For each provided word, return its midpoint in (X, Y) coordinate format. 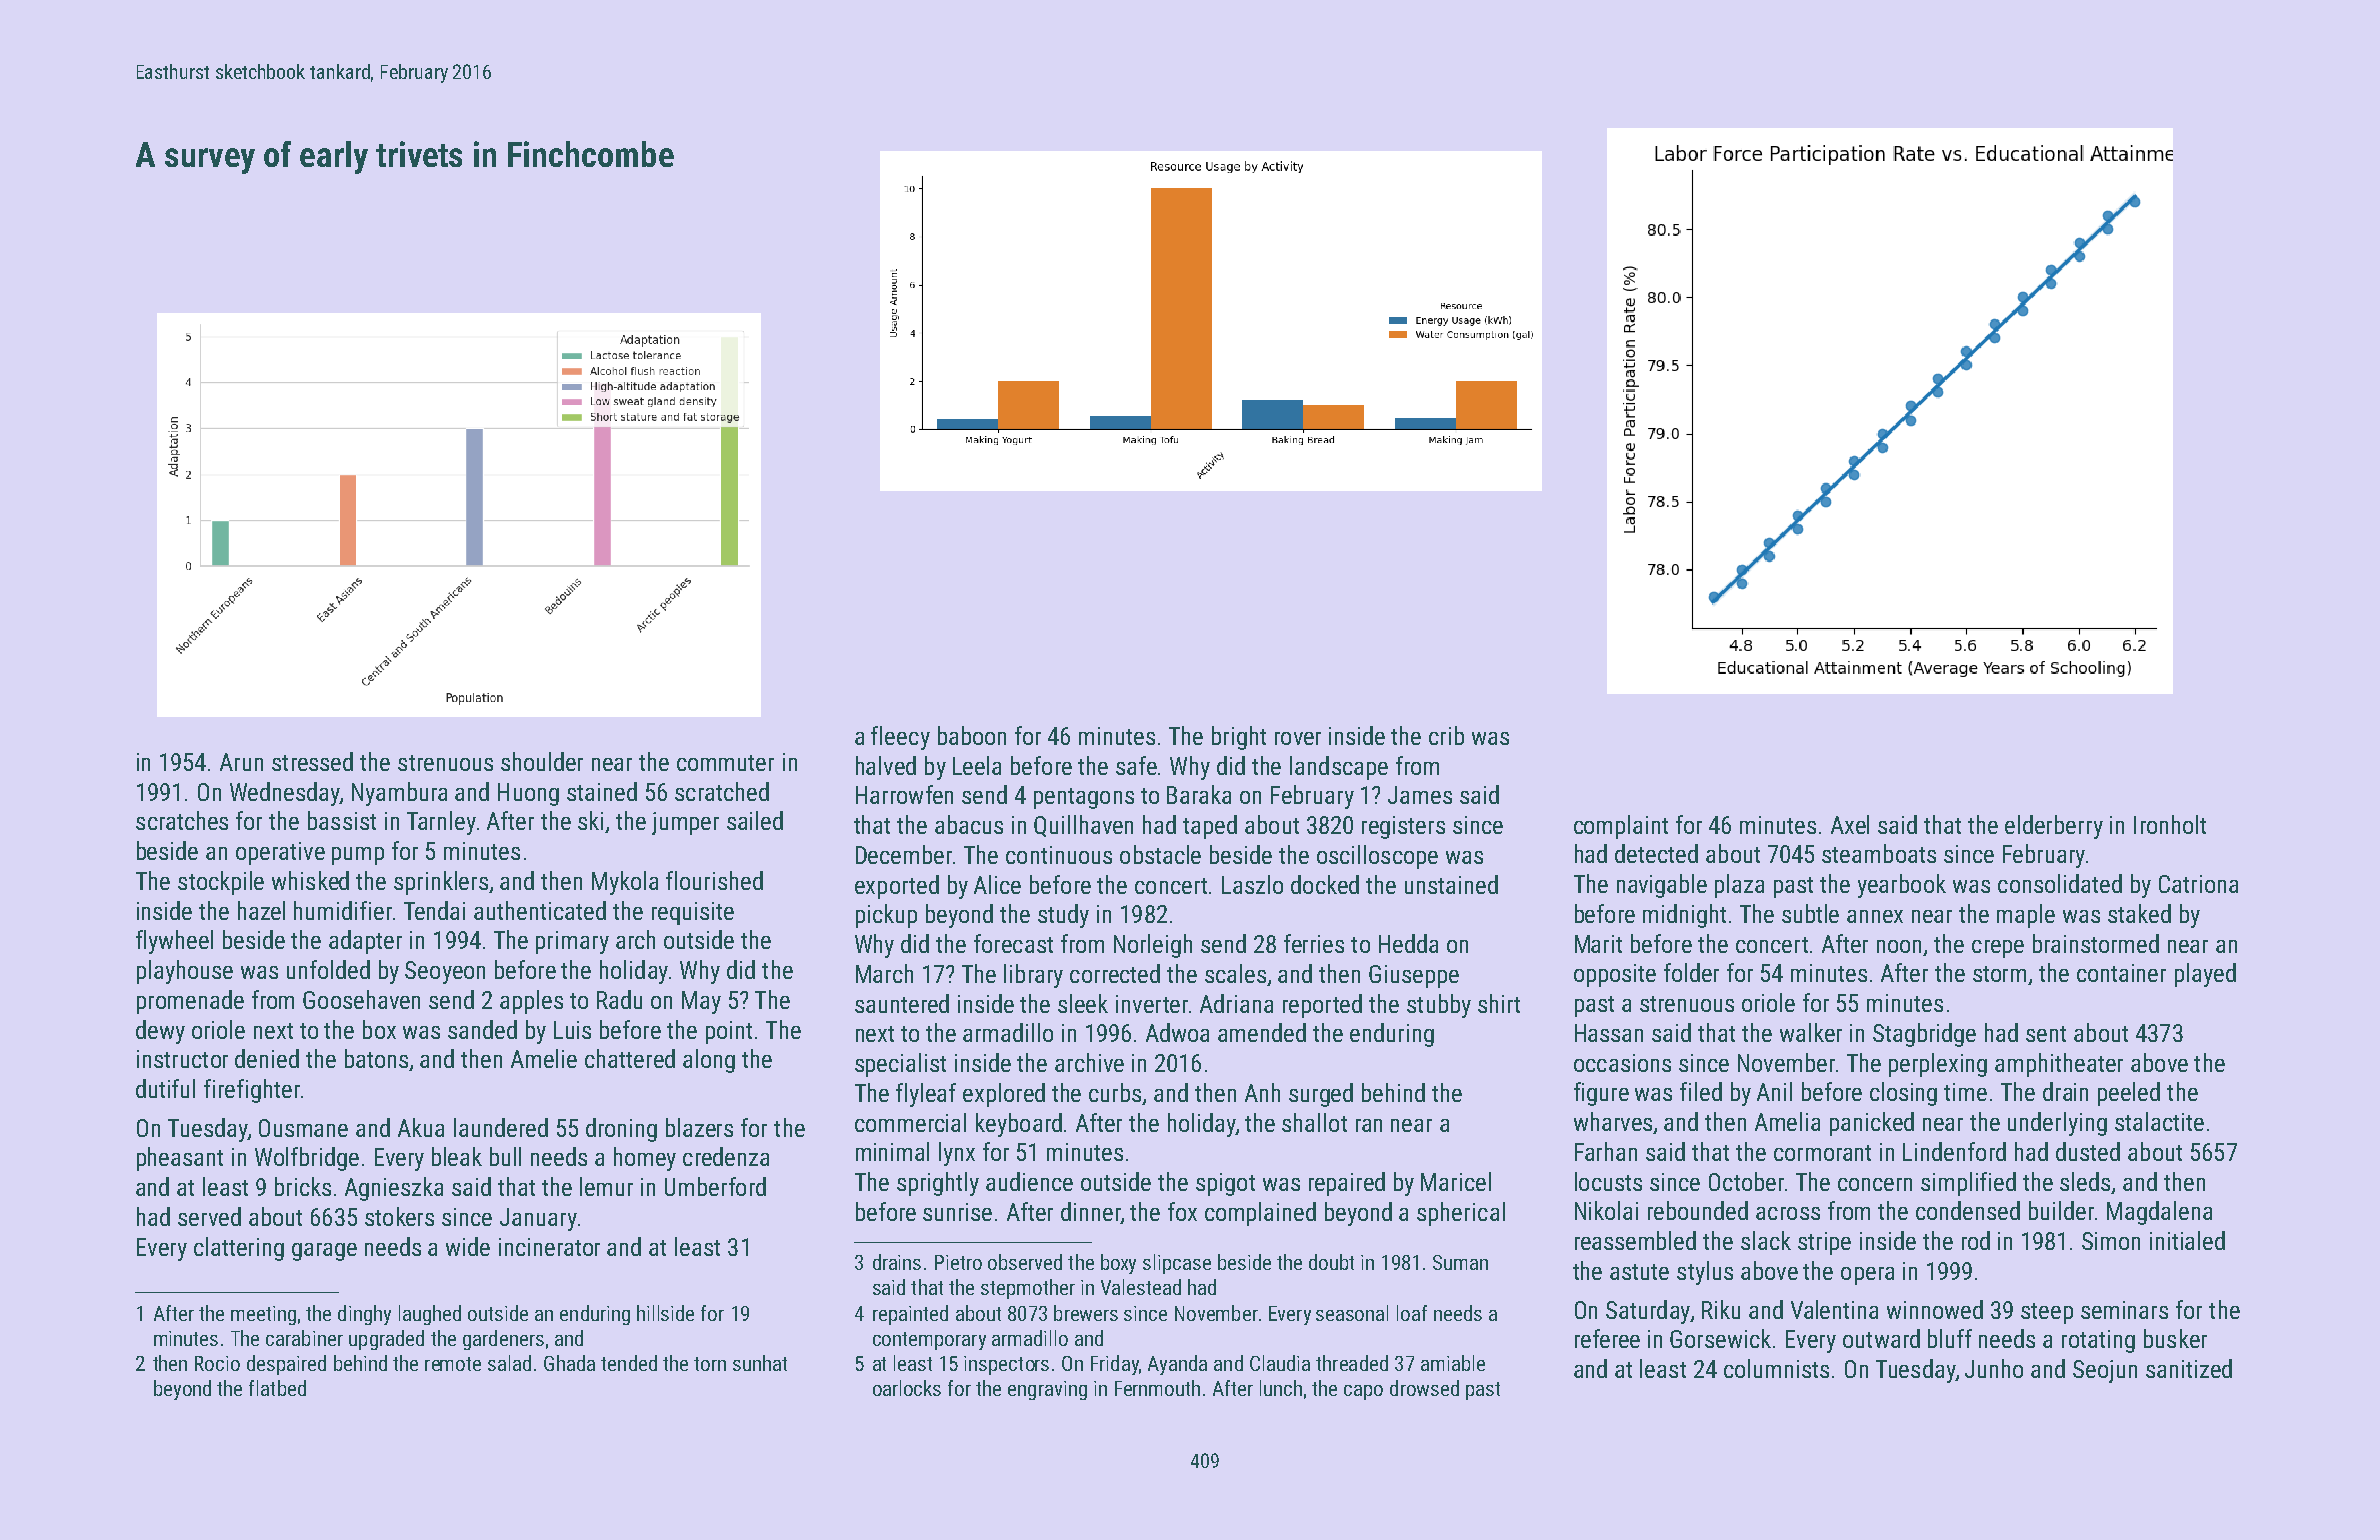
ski (590, 820)
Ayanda (1177, 1365)
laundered (501, 1127)
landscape (1339, 768)
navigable (1662, 886)
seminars (2124, 1310)
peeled (2129, 1094)
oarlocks (907, 1388)
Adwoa (1177, 1032)
